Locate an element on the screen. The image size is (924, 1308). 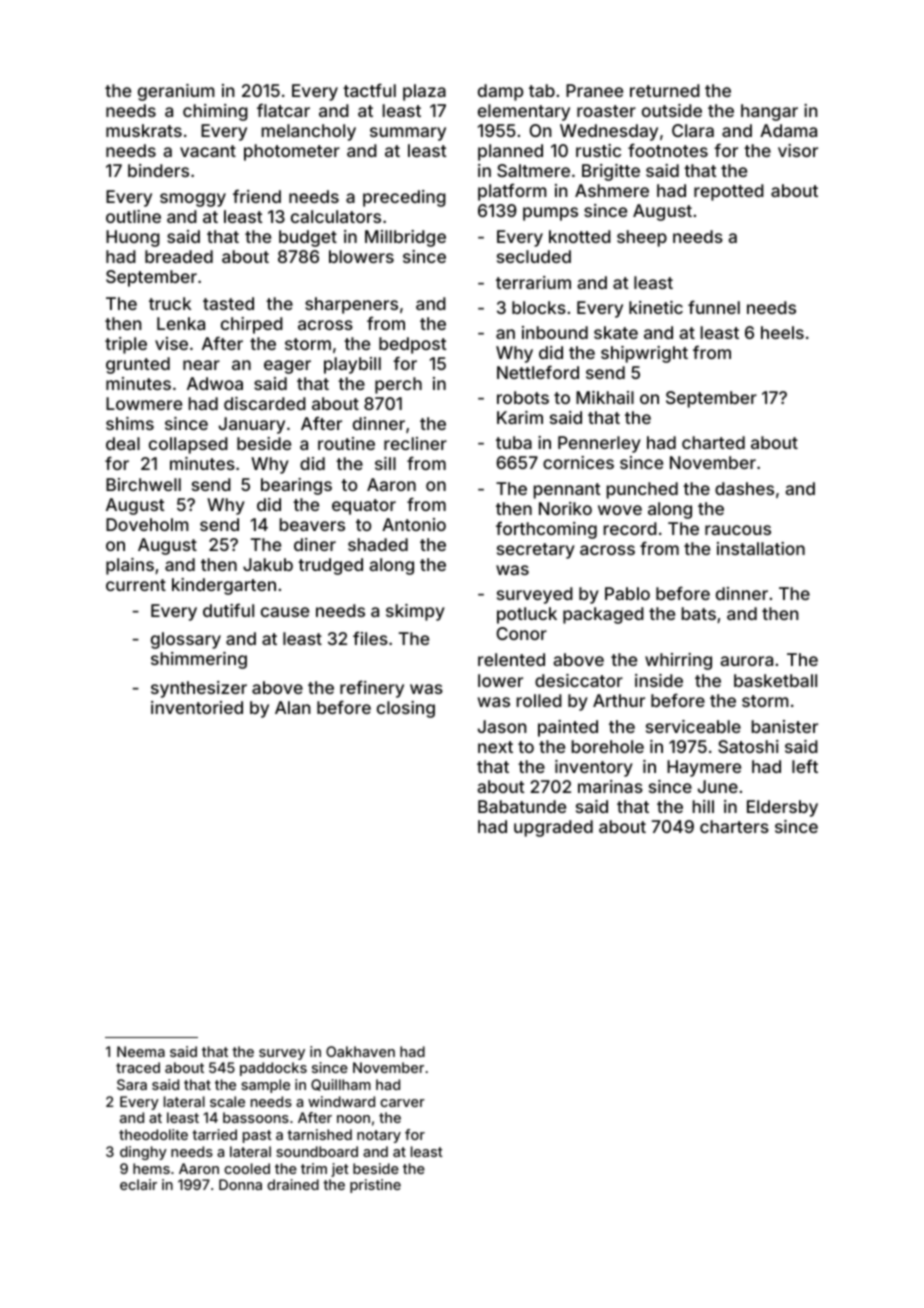
heels is located at coordinates (782, 332).
